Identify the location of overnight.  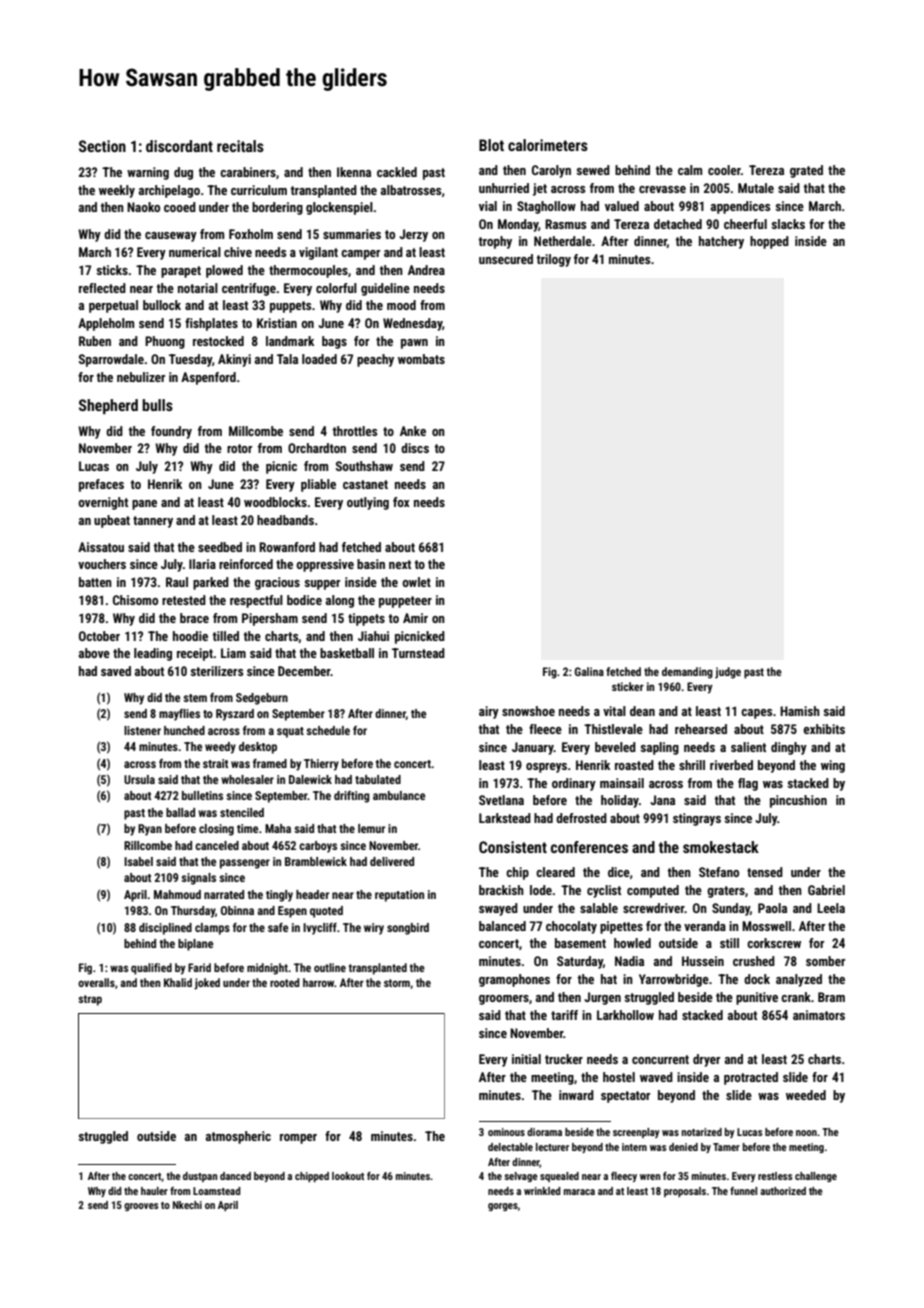
(103, 503).
